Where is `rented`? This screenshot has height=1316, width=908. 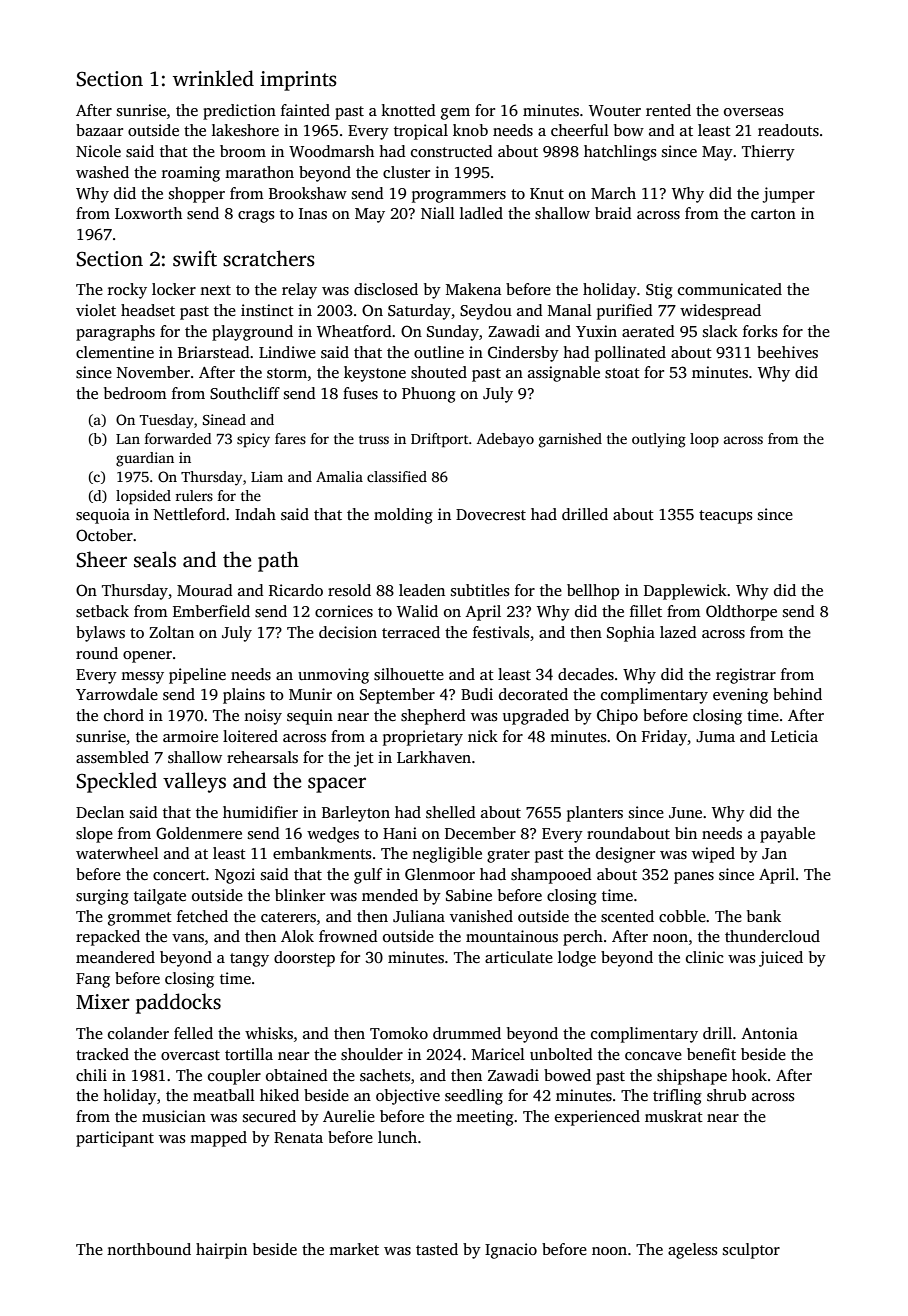 rented is located at coordinates (668, 110).
